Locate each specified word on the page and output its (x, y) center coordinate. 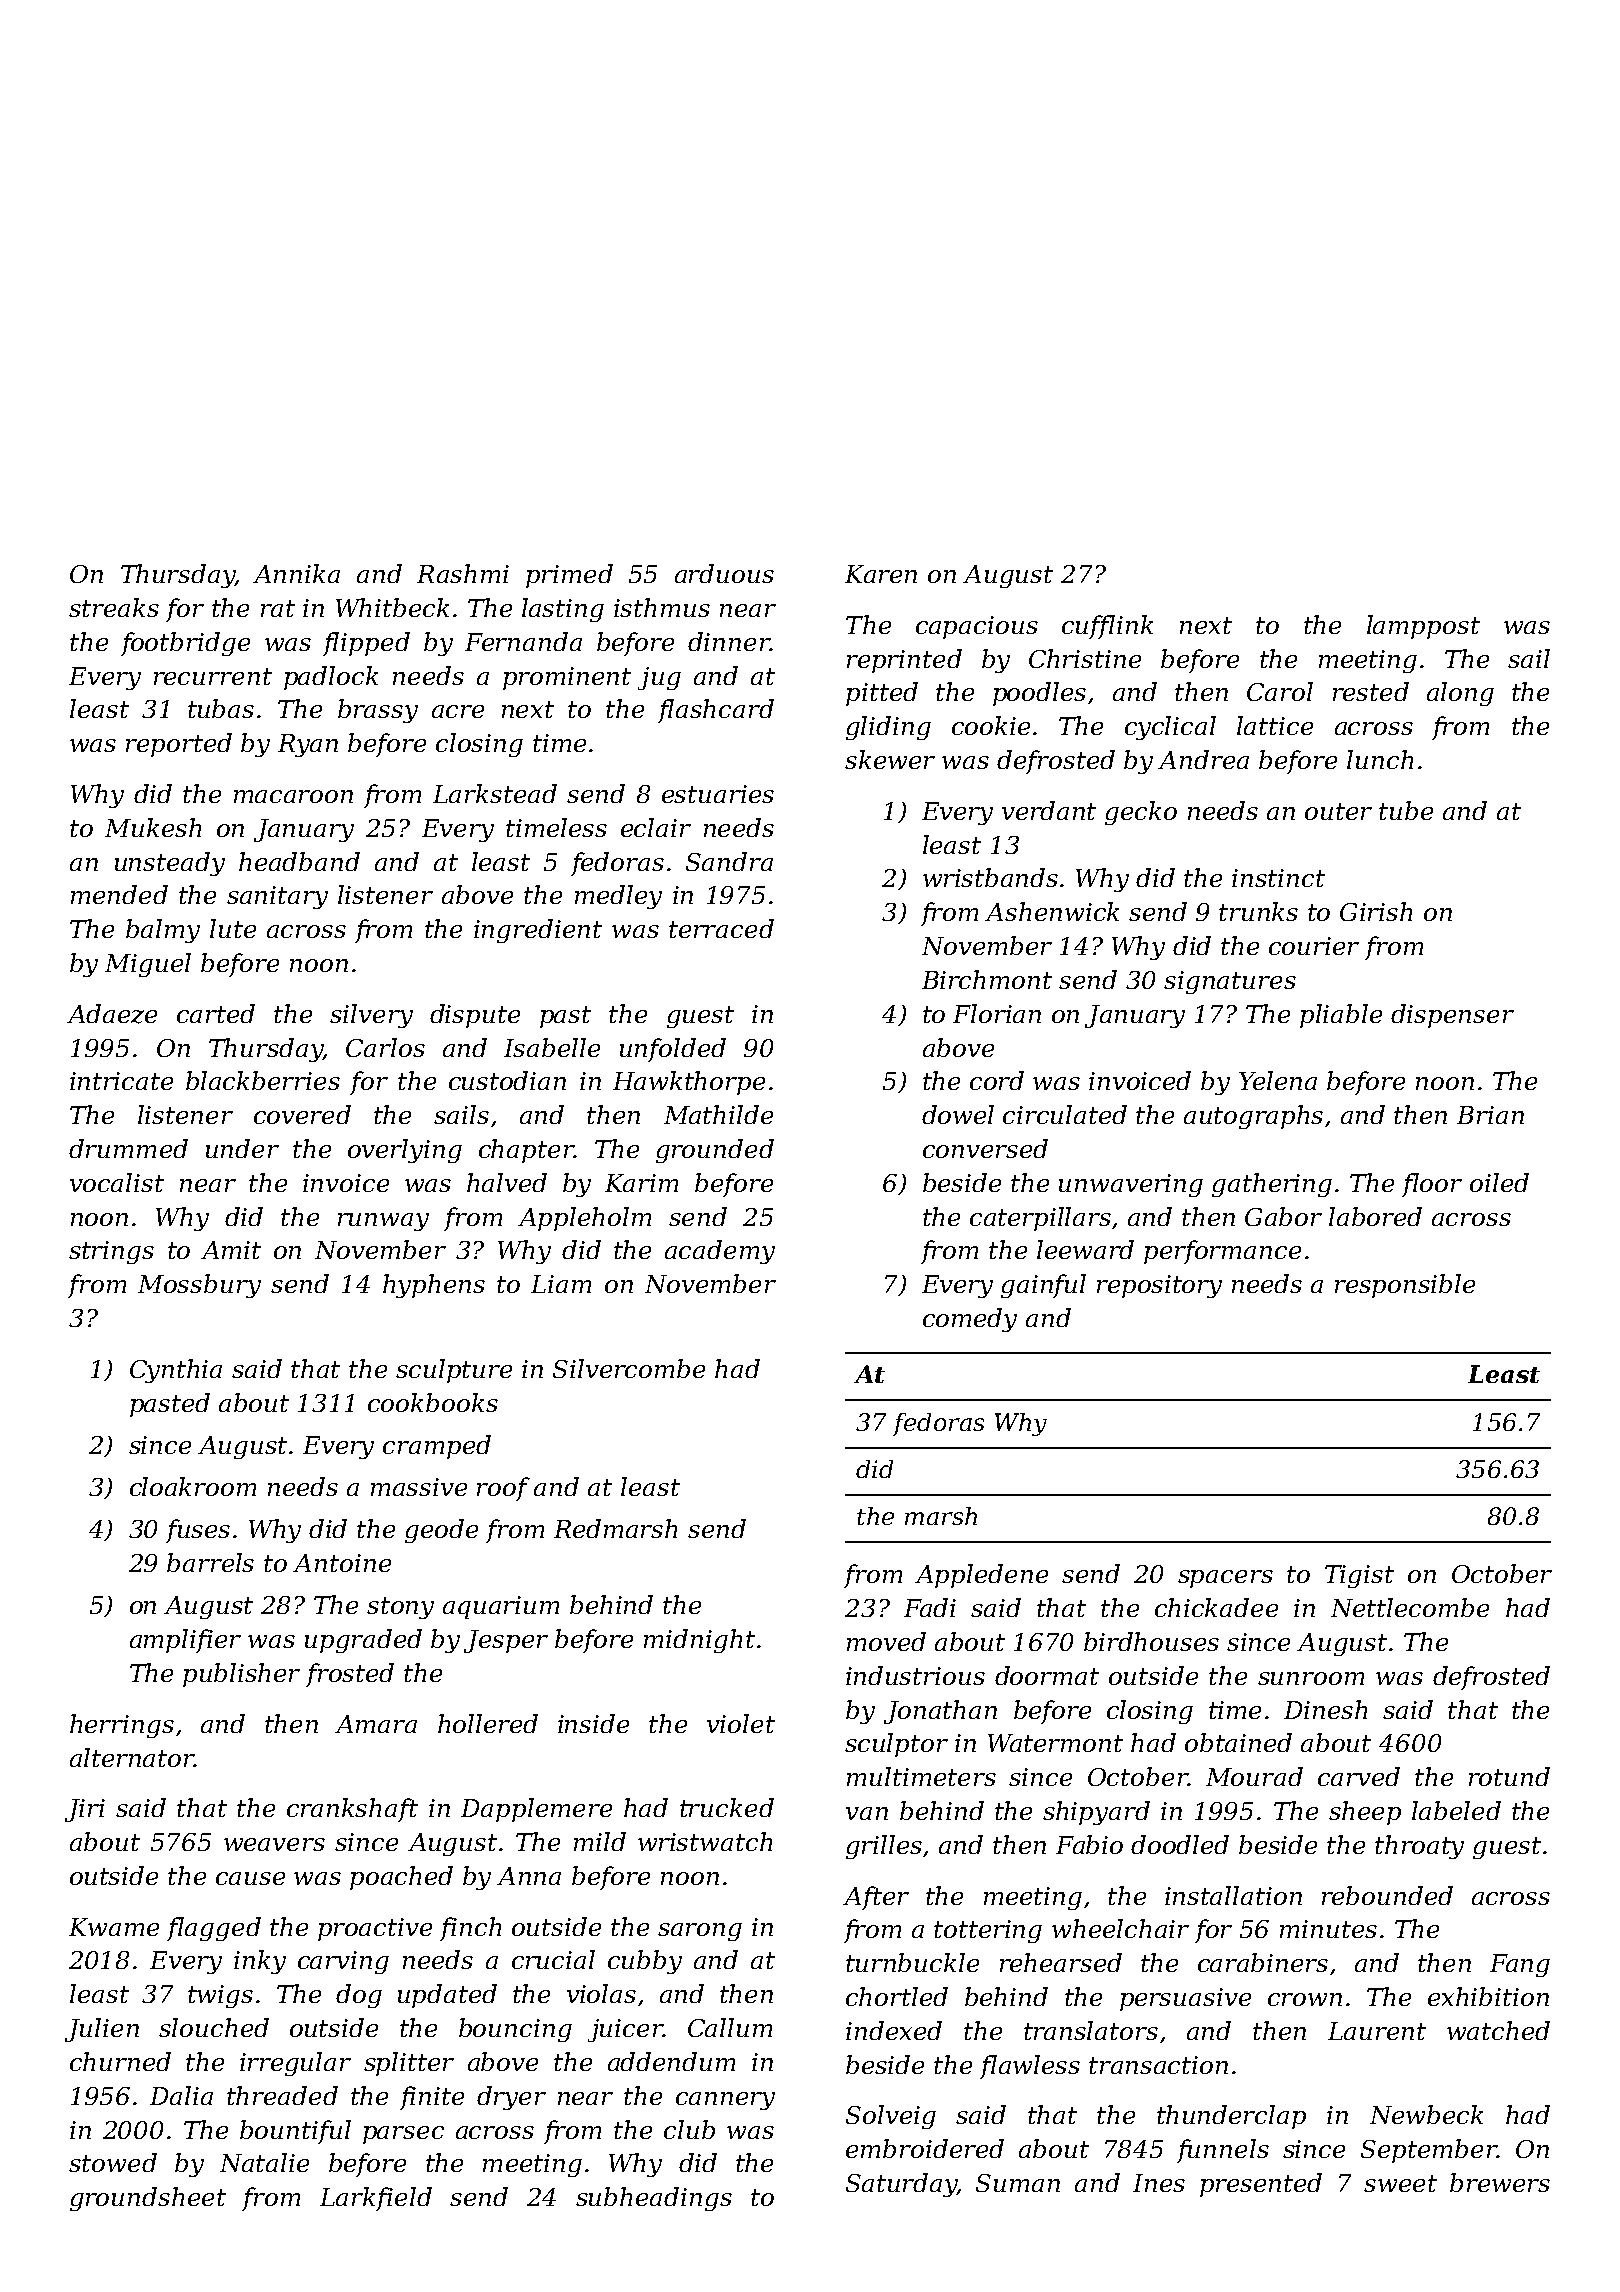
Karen (881, 574)
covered (302, 1114)
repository (1159, 1286)
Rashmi (463, 573)
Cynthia (176, 1371)
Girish (1376, 911)
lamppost (1423, 627)
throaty (1419, 1847)
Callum (730, 2027)
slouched (214, 2027)
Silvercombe (629, 1368)
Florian (997, 1013)
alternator (132, 1757)
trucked (727, 1807)
